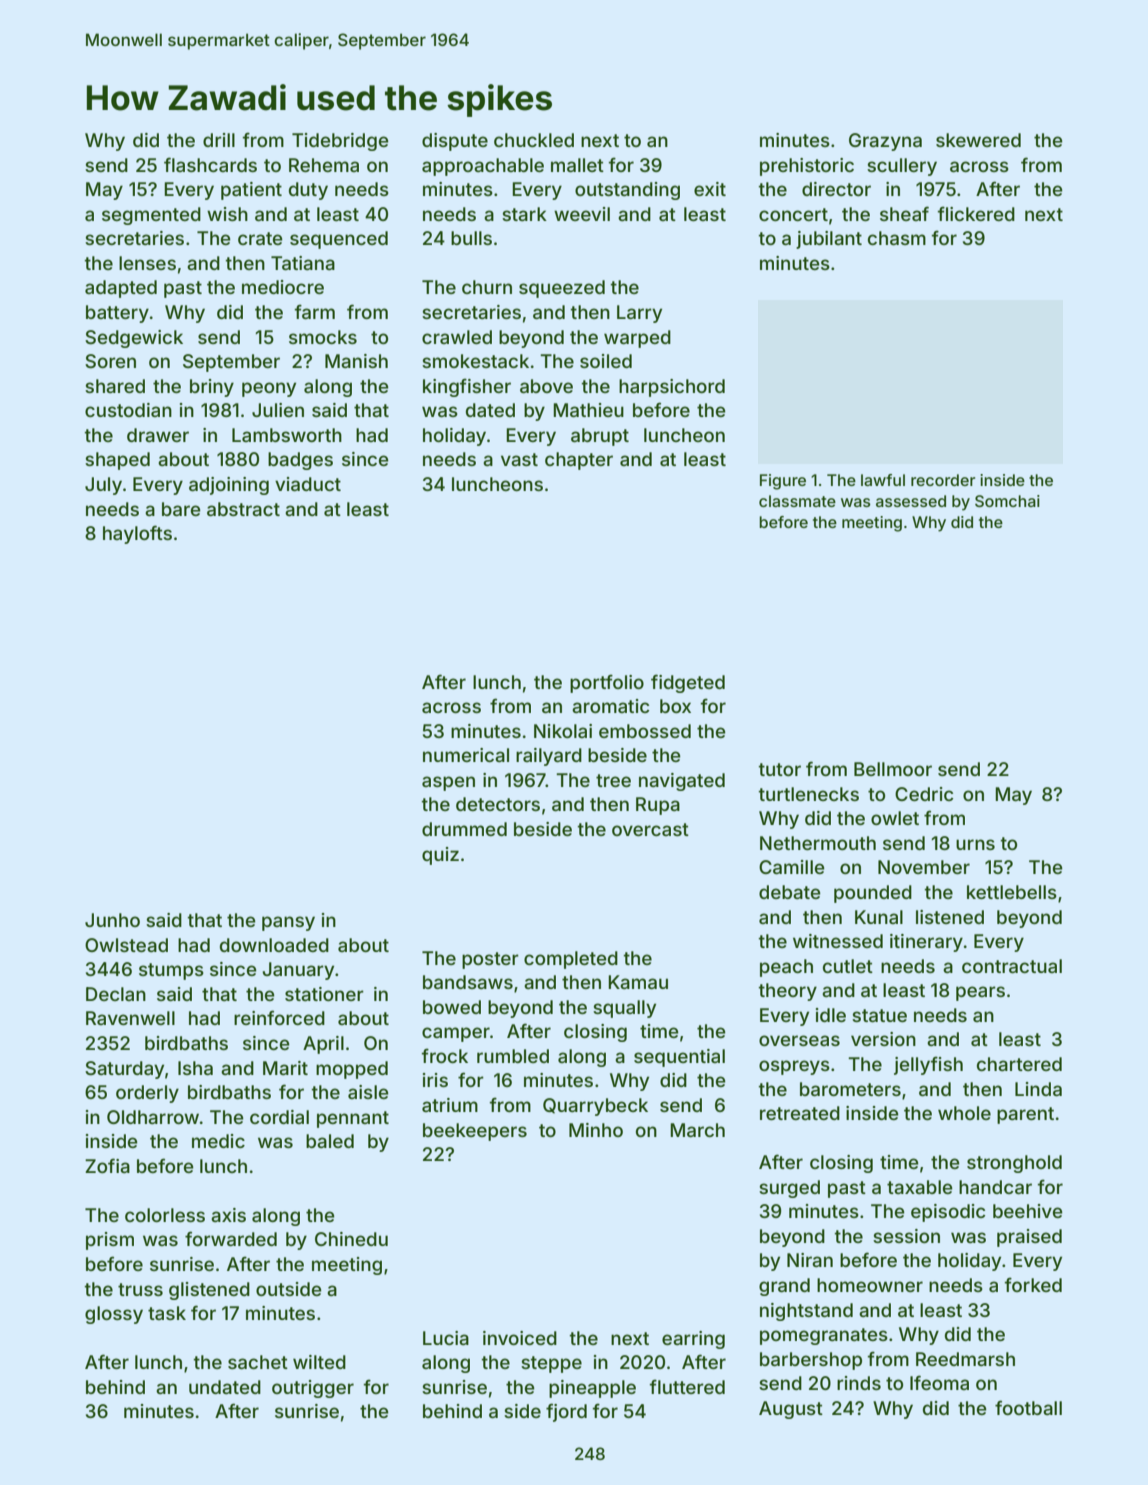  I want to click on sequential, so click(679, 1058).
